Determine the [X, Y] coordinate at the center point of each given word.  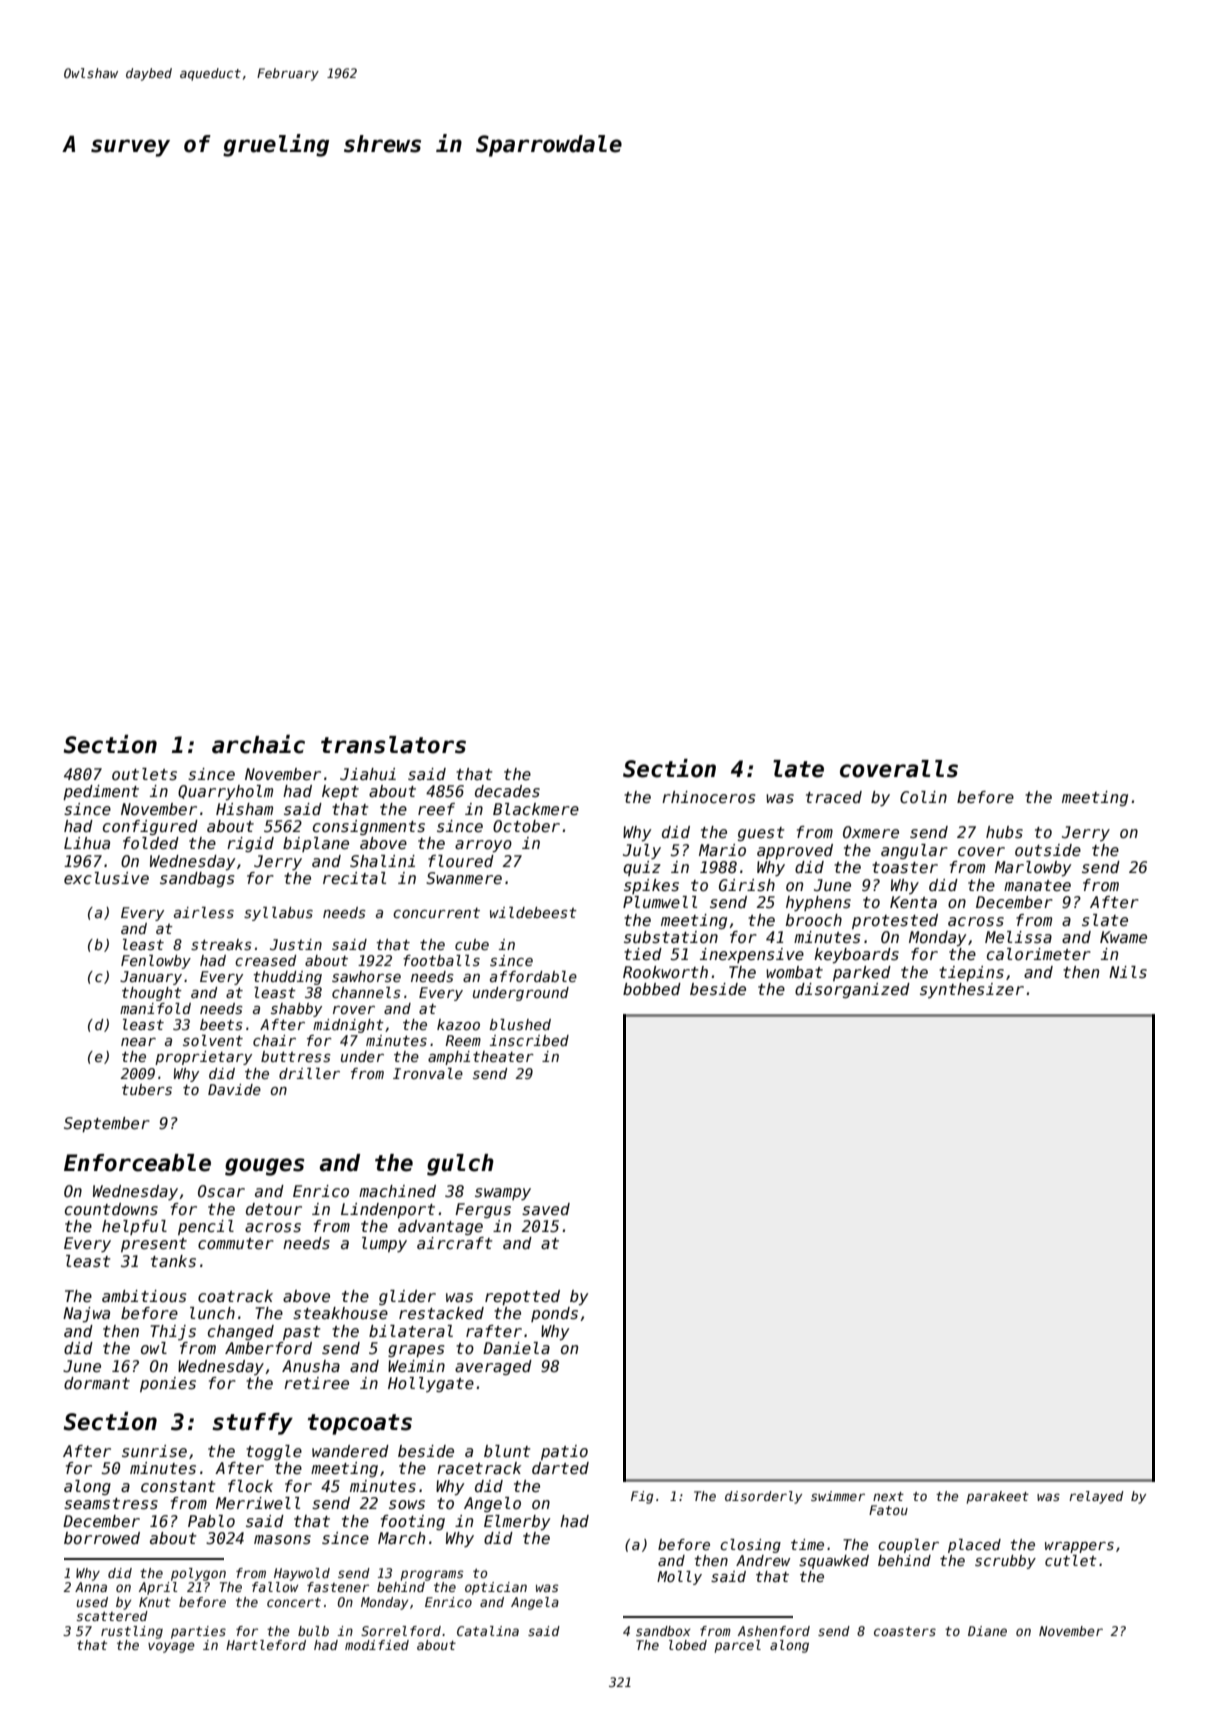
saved [546, 1209]
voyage [171, 1647]
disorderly [763, 1497]
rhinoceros [709, 797]
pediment [101, 792]
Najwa [86, 1314]
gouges [265, 1167]
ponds [554, 1314]
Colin [923, 797]
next [888, 1496]
